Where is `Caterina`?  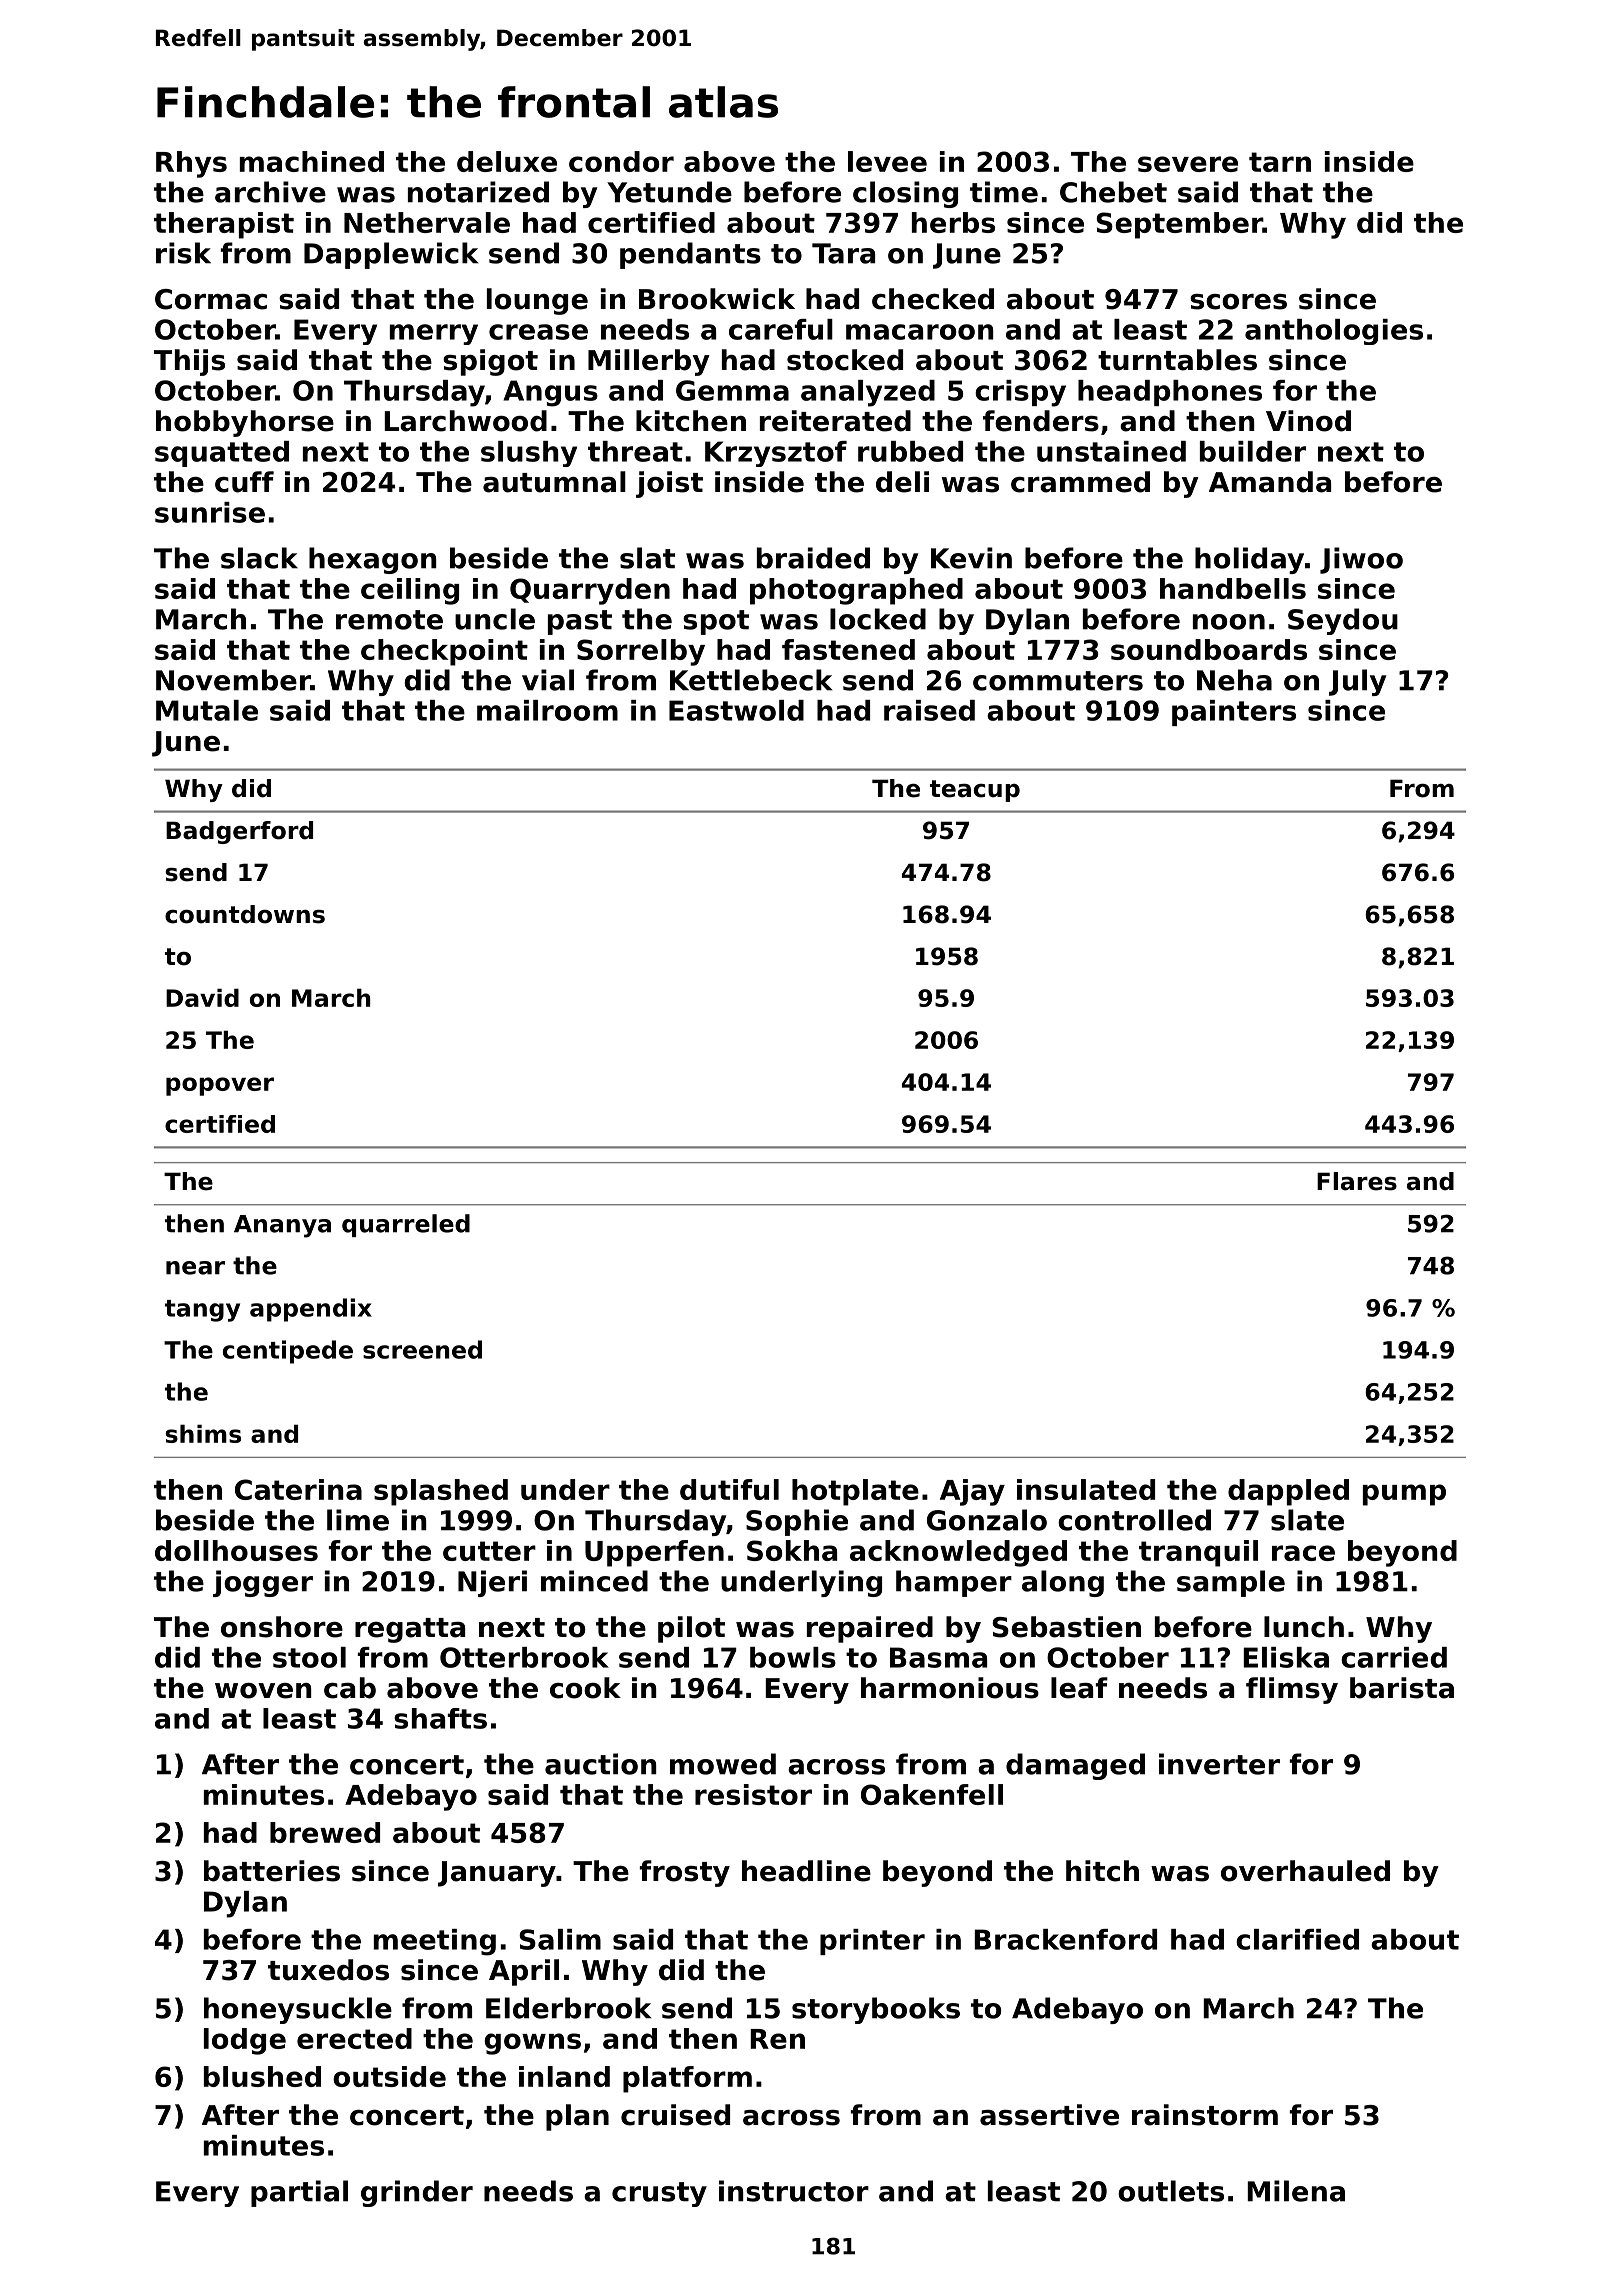 Caterina is located at coordinates (298, 1489).
